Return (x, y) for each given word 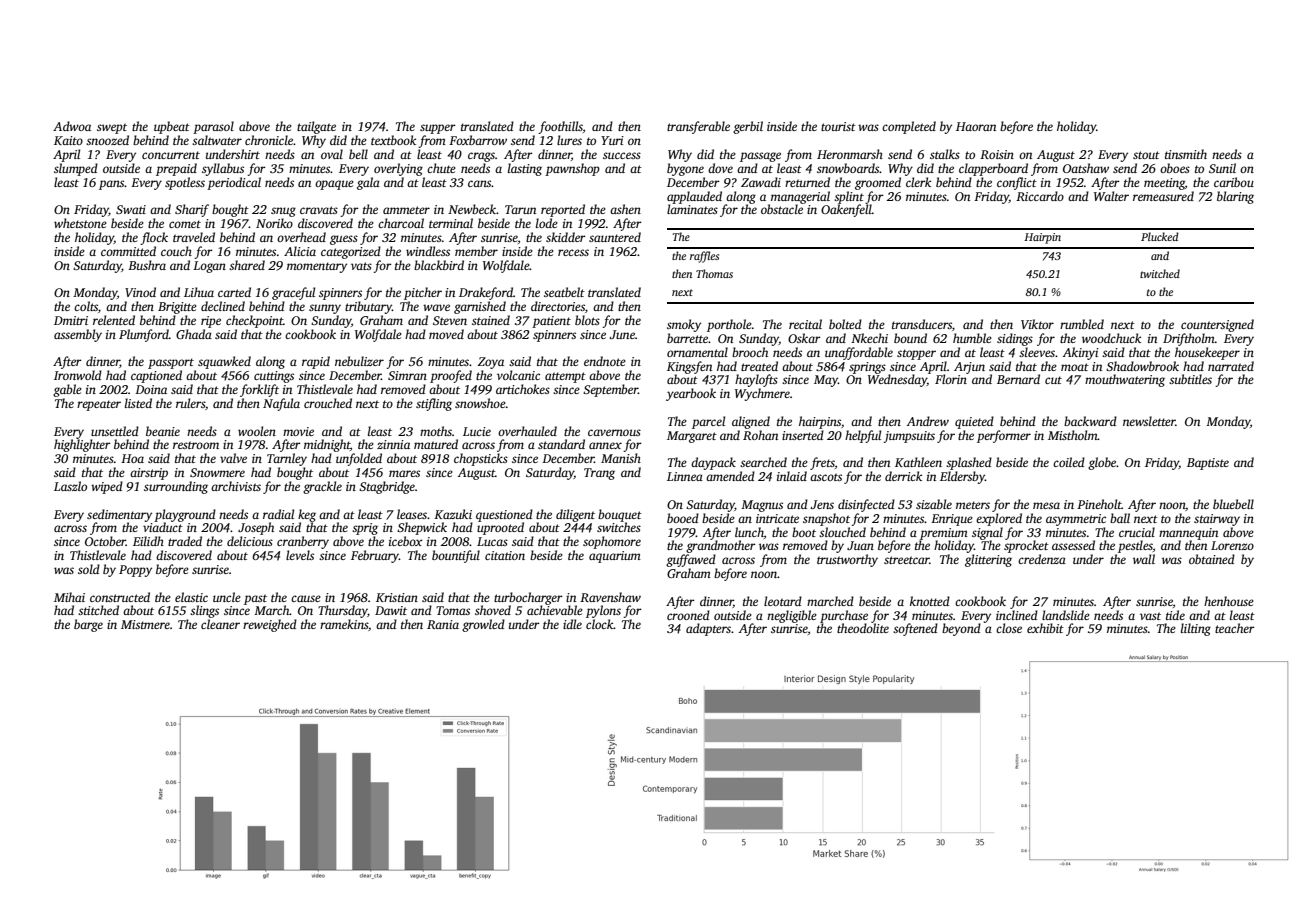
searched (763, 462)
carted (234, 292)
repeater (99, 405)
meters (973, 505)
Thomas (714, 273)
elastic (191, 597)
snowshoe (480, 403)
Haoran (976, 126)
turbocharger (528, 598)
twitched (1160, 273)
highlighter (82, 445)
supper (438, 129)
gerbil (748, 127)
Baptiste (1208, 464)
